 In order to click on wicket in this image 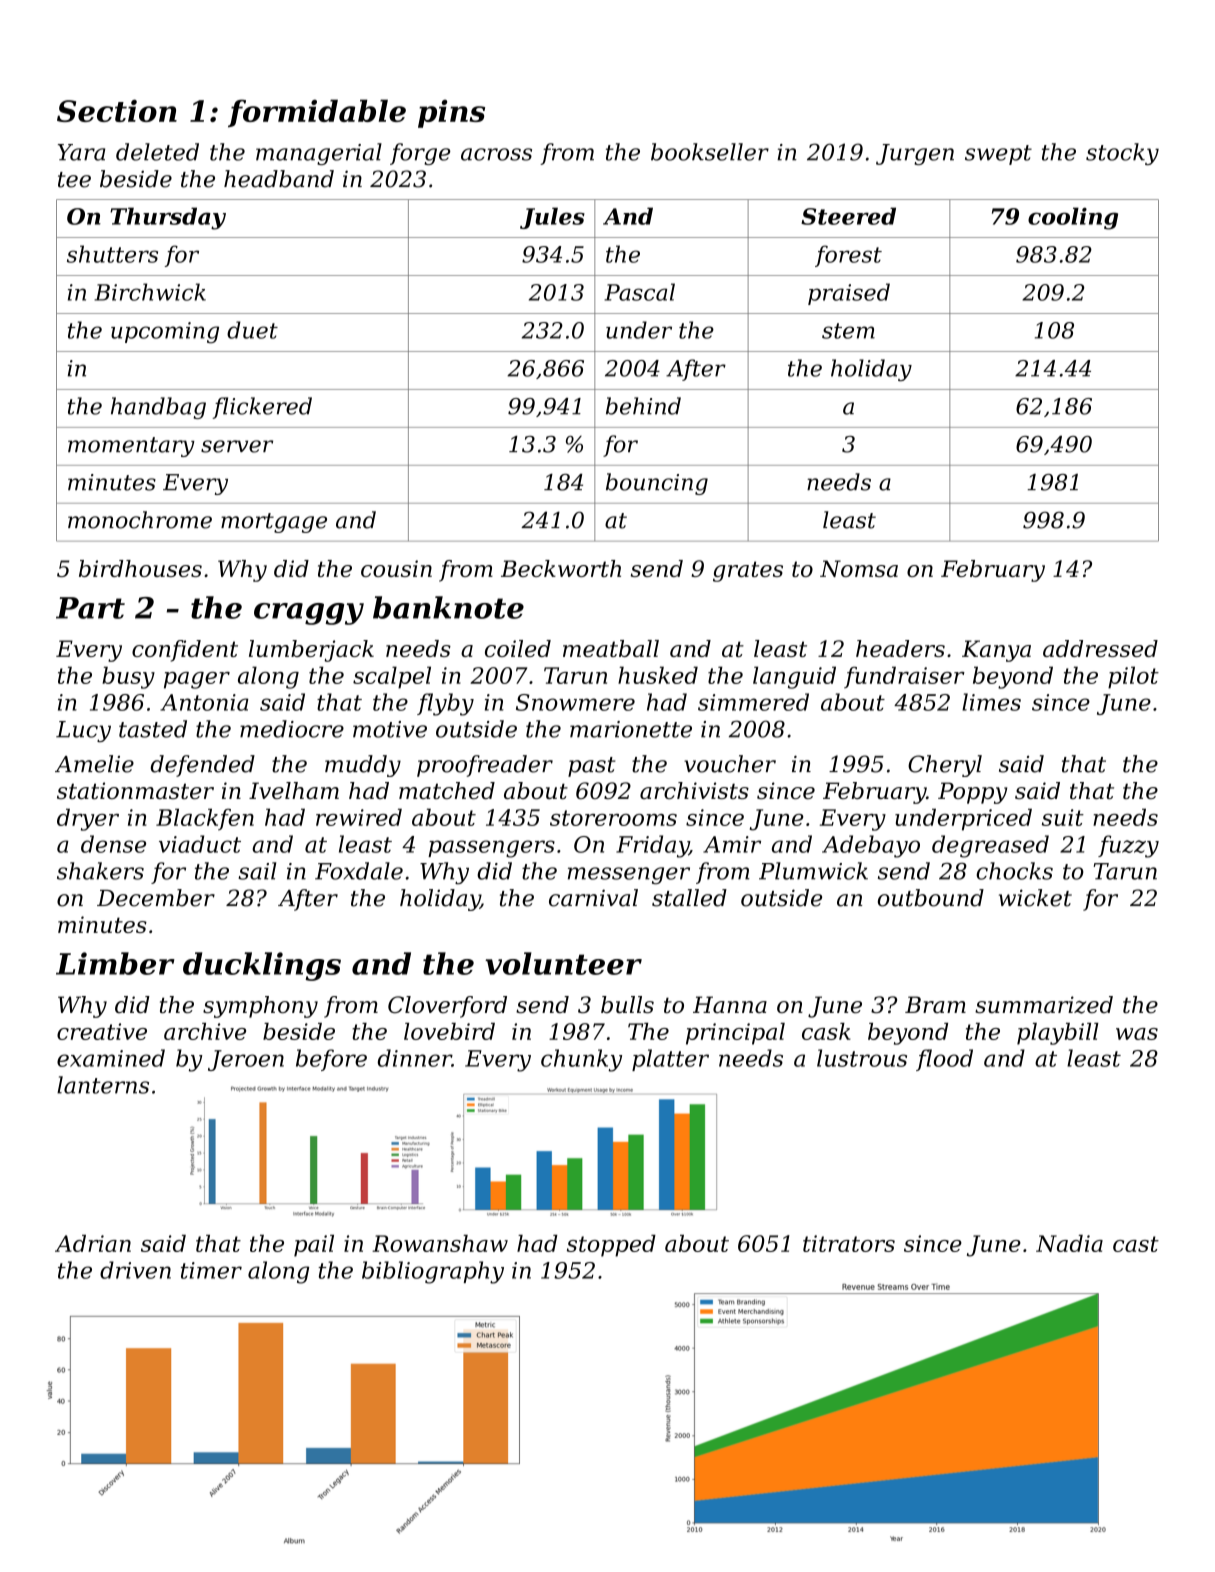, I will do `click(1035, 898)`.
